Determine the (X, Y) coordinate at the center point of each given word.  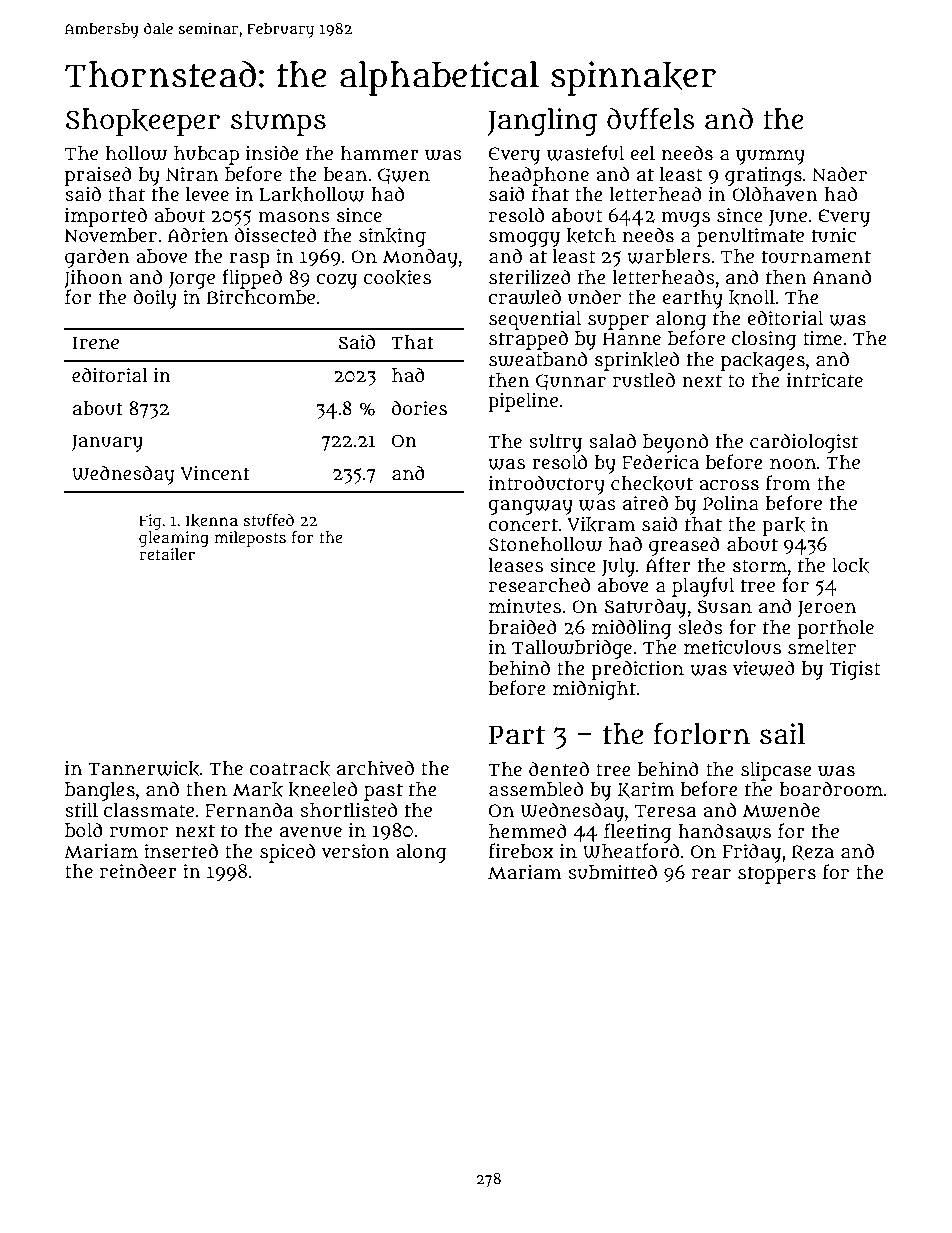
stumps (278, 123)
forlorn (702, 734)
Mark (258, 790)
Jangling (542, 122)
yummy (770, 157)
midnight (594, 690)
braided (523, 627)
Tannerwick (144, 769)
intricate (824, 380)
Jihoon (93, 279)
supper (618, 322)
